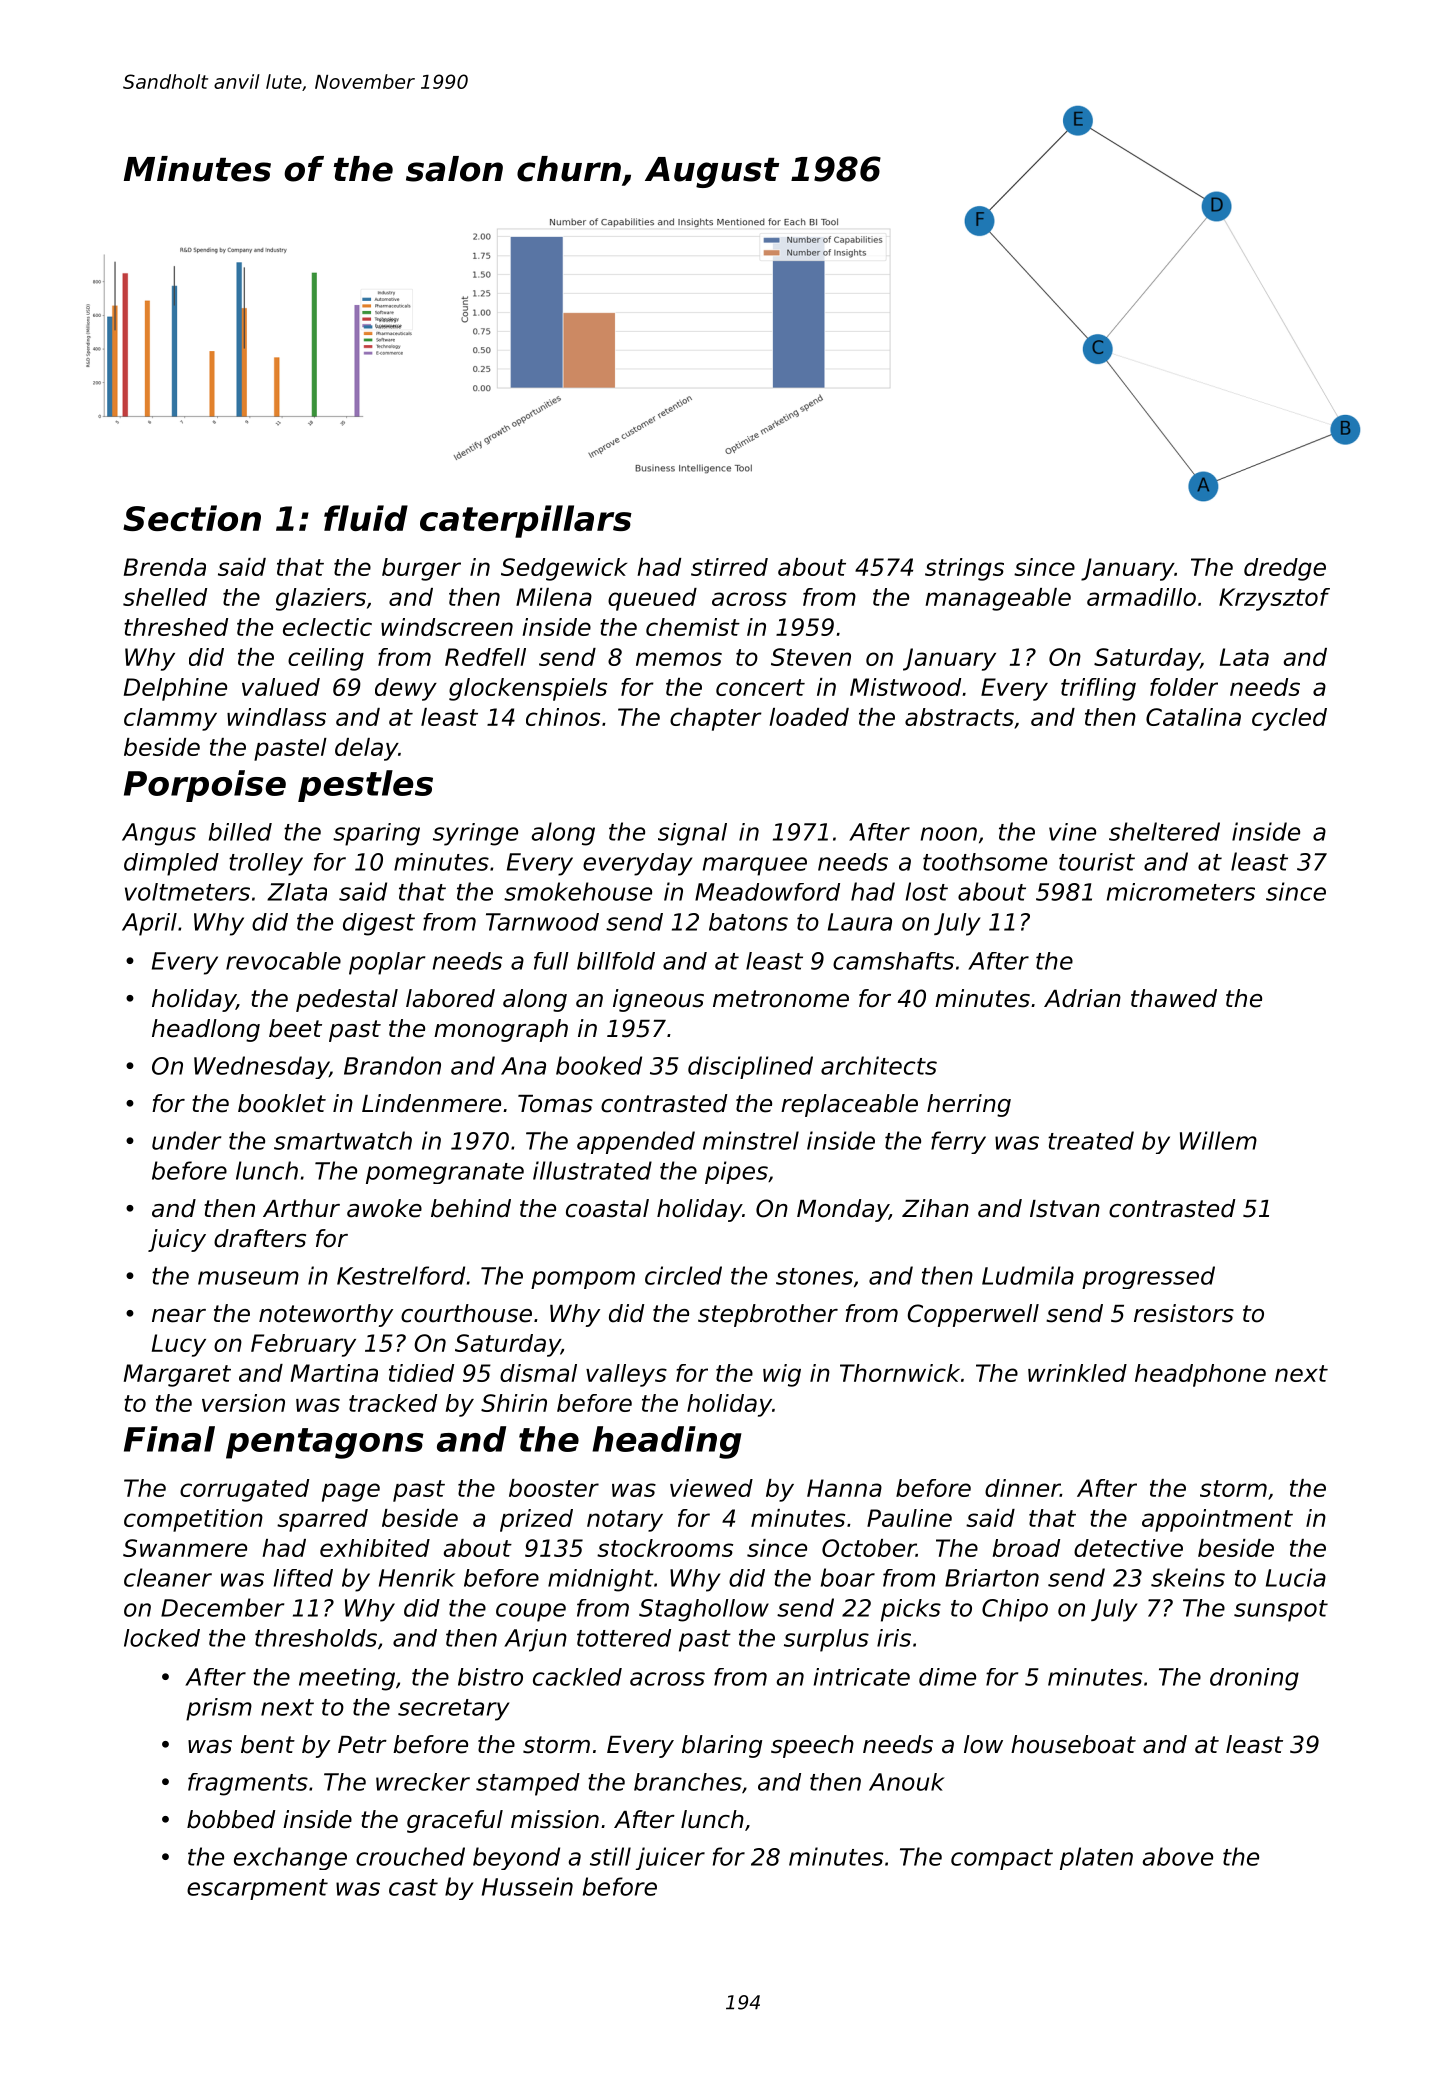 This screenshot has width=1450, height=2100. I want to click on houseboat, so click(1073, 1744).
